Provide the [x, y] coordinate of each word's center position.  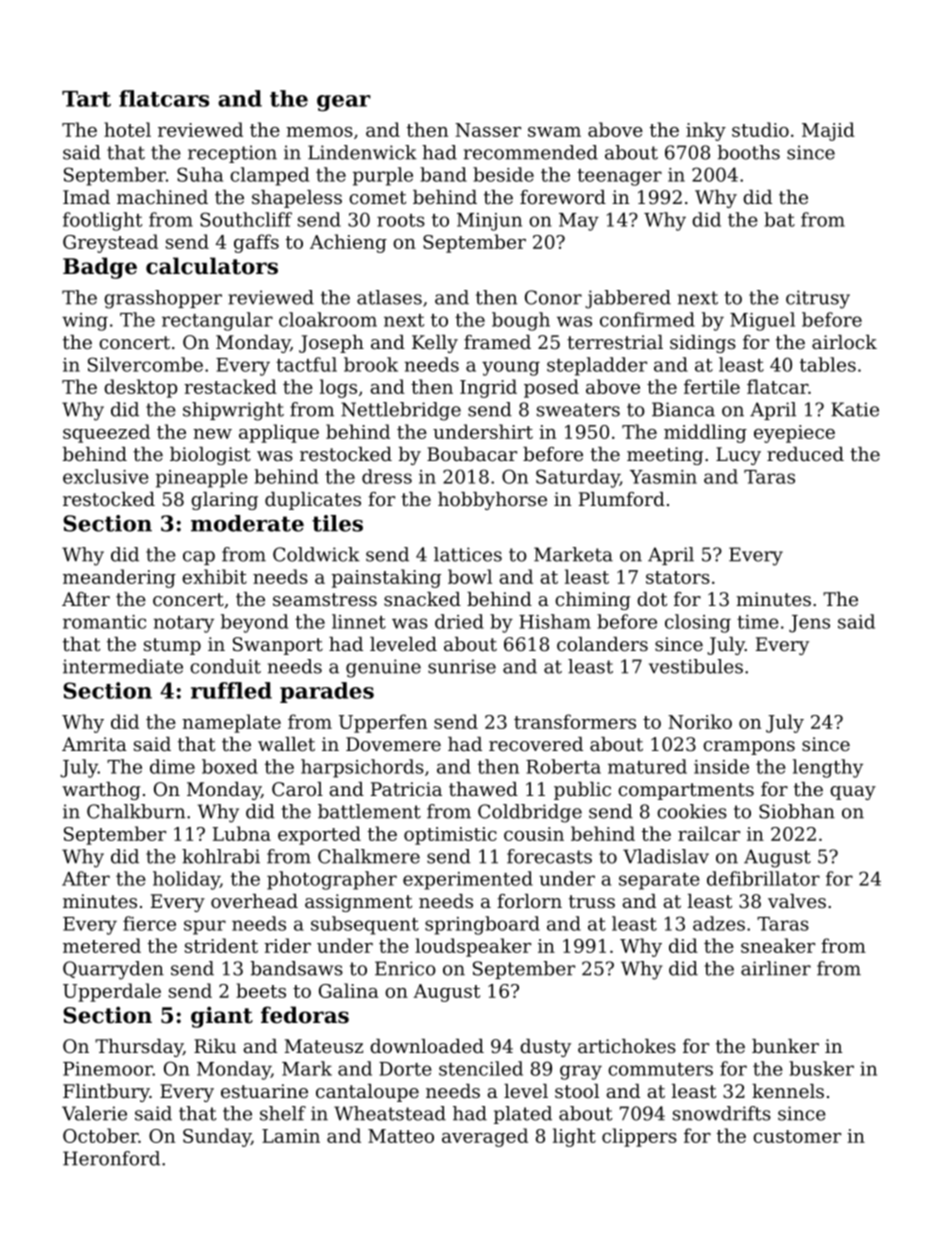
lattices [468, 554]
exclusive [106, 476]
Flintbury [106, 1093]
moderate [247, 523]
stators [678, 577]
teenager [619, 177]
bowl [470, 576]
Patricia [406, 789]
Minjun [489, 222]
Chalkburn [136, 811]
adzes [719, 923]
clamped [269, 176]
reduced [805, 454]
